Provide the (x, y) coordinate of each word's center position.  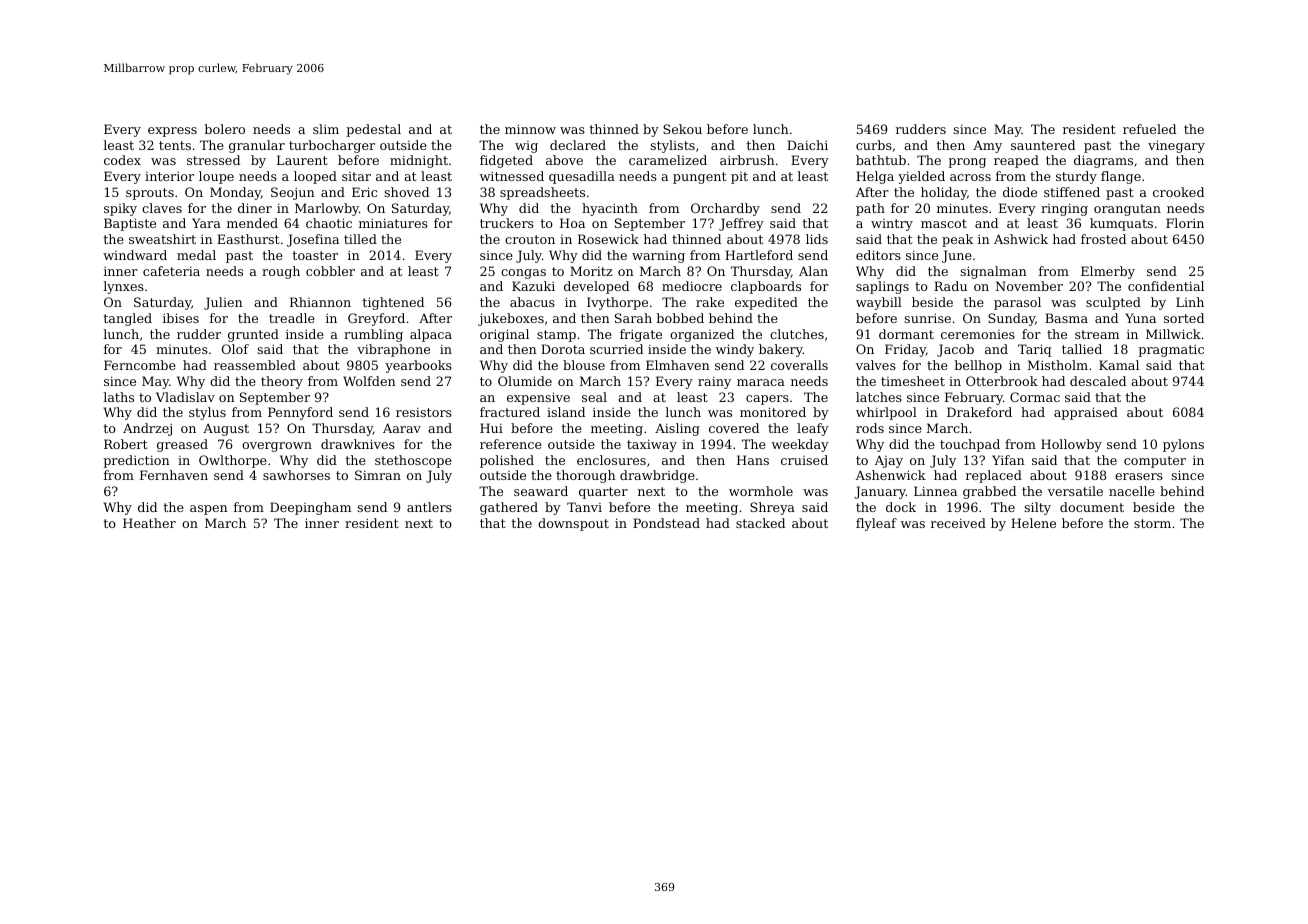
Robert (126, 444)
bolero (224, 129)
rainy (714, 382)
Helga (875, 177)
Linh (1190, 302)
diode (1020, 192)
